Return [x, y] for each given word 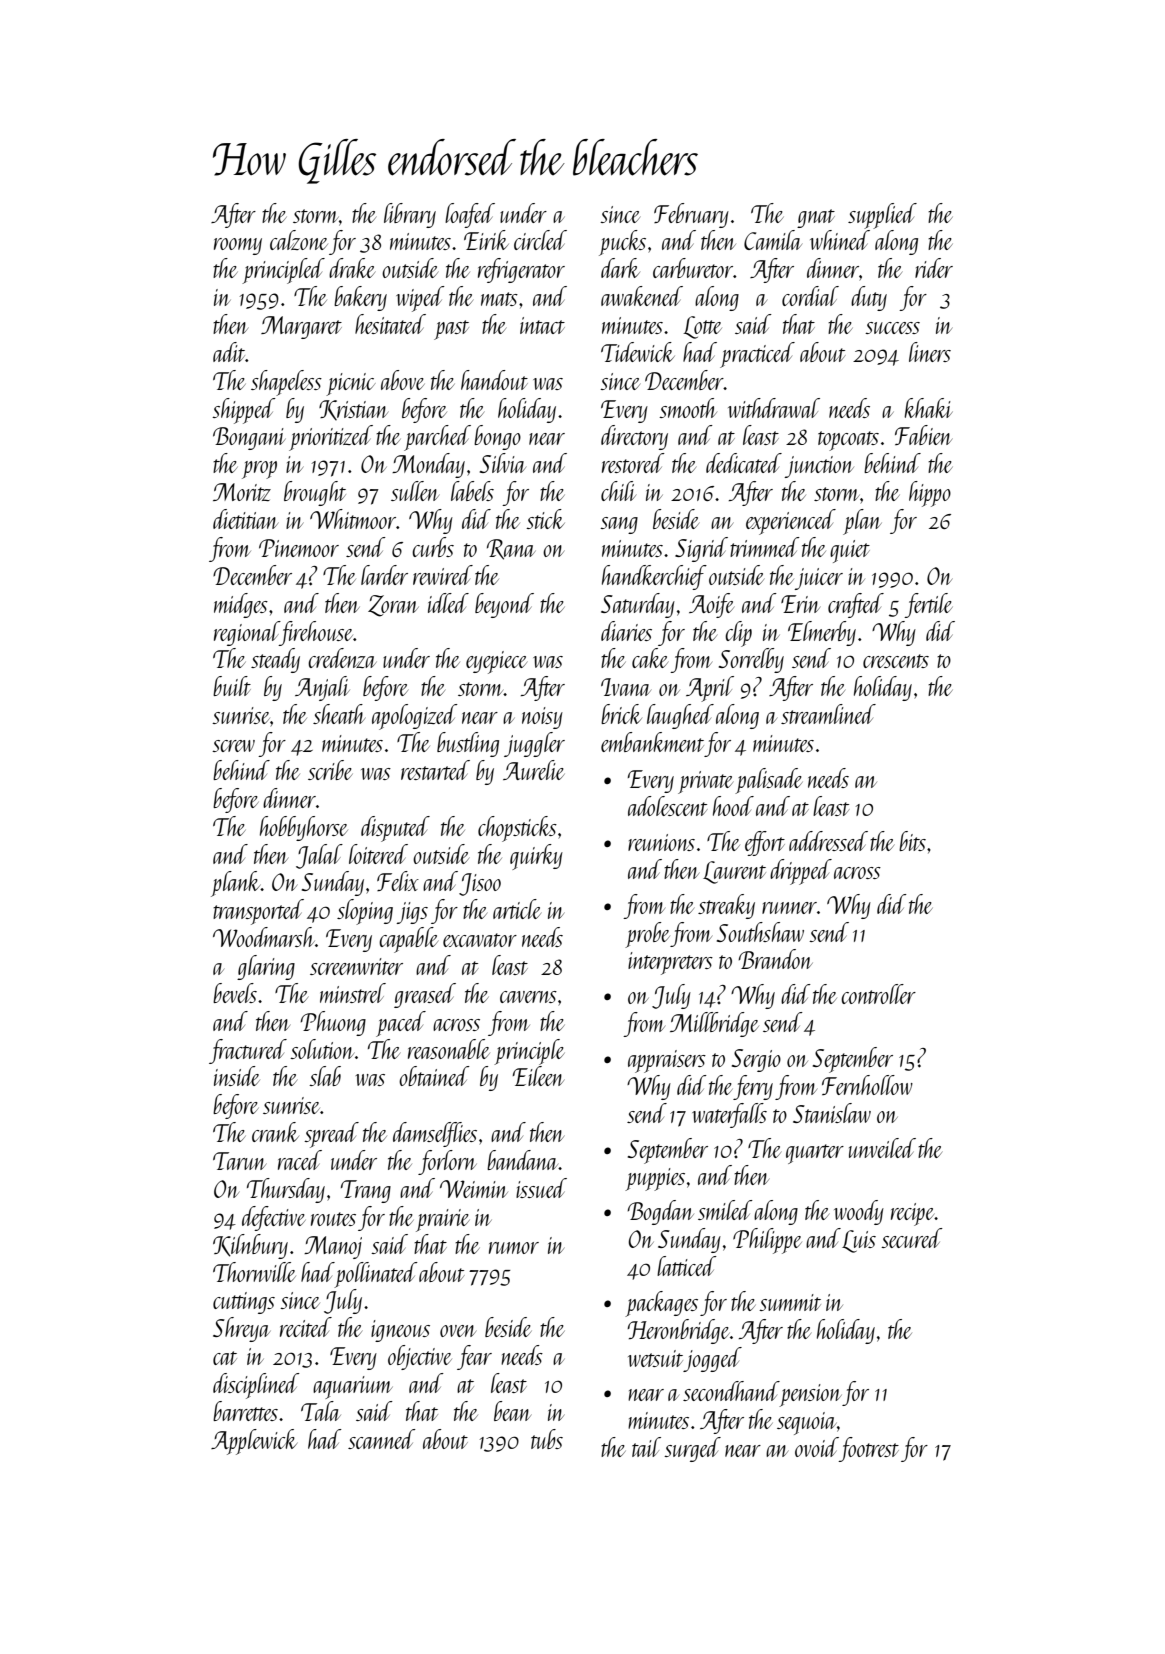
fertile [928, 605]
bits [912, 841]
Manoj [333, 1247]
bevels [235, 993]
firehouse [316, 633]
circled [540, 240]
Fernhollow [867, 1085]
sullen [415, 491]
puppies [655, 1179]
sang [619, 525]
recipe [913, 1214]
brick [621, 714]
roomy [238, 246]
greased [425, 995]
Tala [321, 1411]
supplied [882, 216]
